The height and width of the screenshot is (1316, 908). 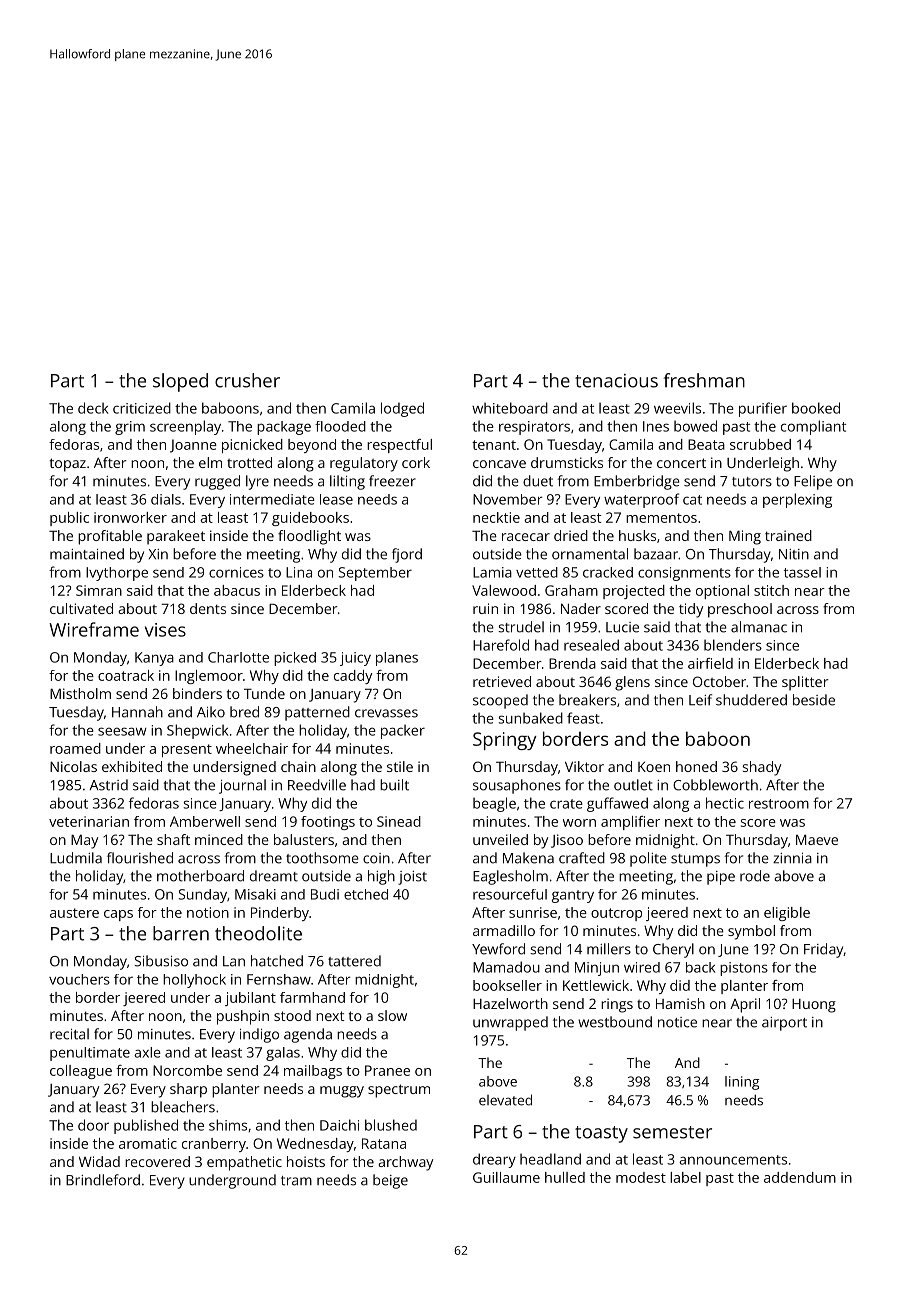 I want to click on whiteboard, so click(x=510, y=408).
